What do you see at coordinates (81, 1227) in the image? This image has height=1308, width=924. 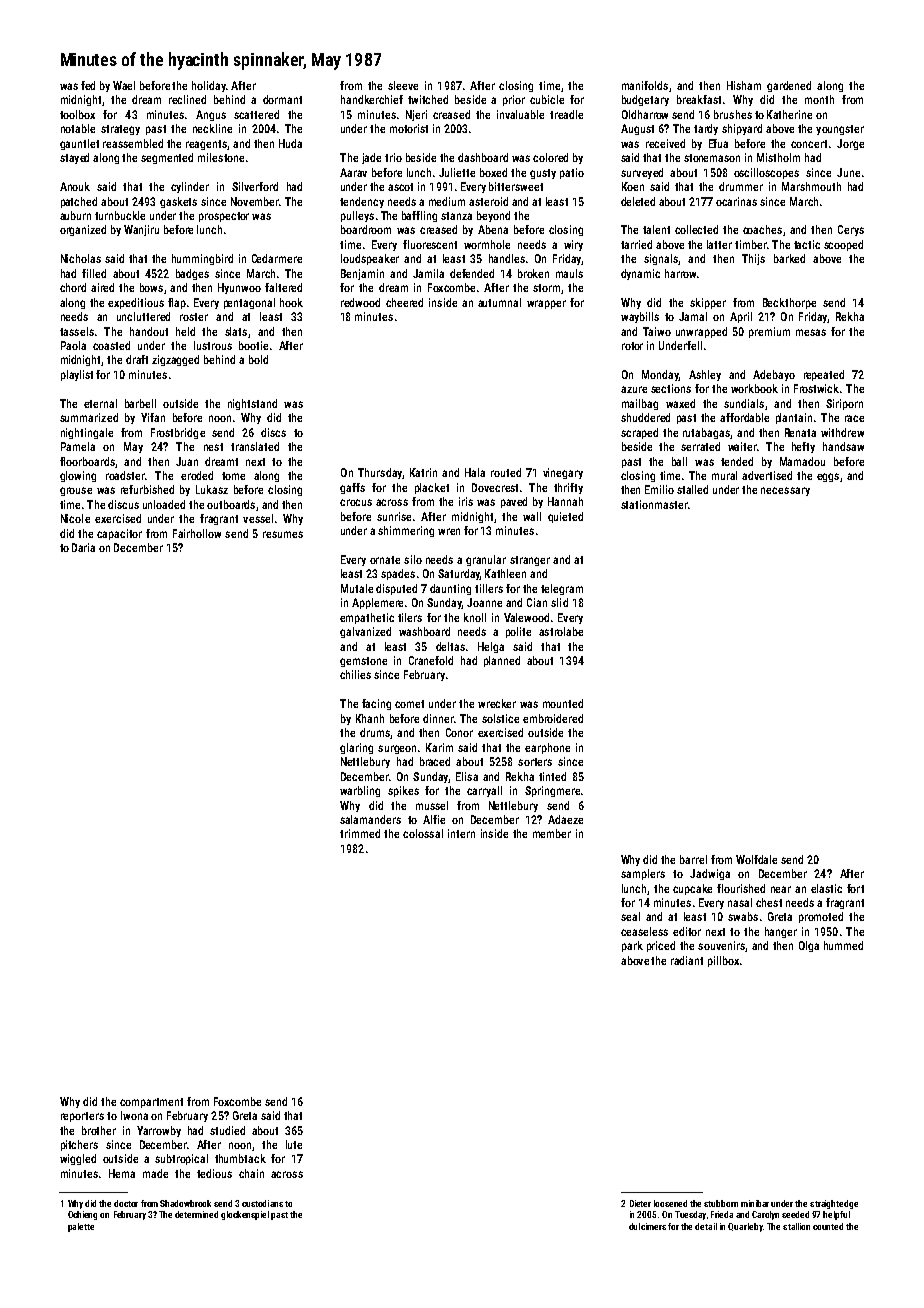 I see `palette` at bounding box center [81, 1227].
